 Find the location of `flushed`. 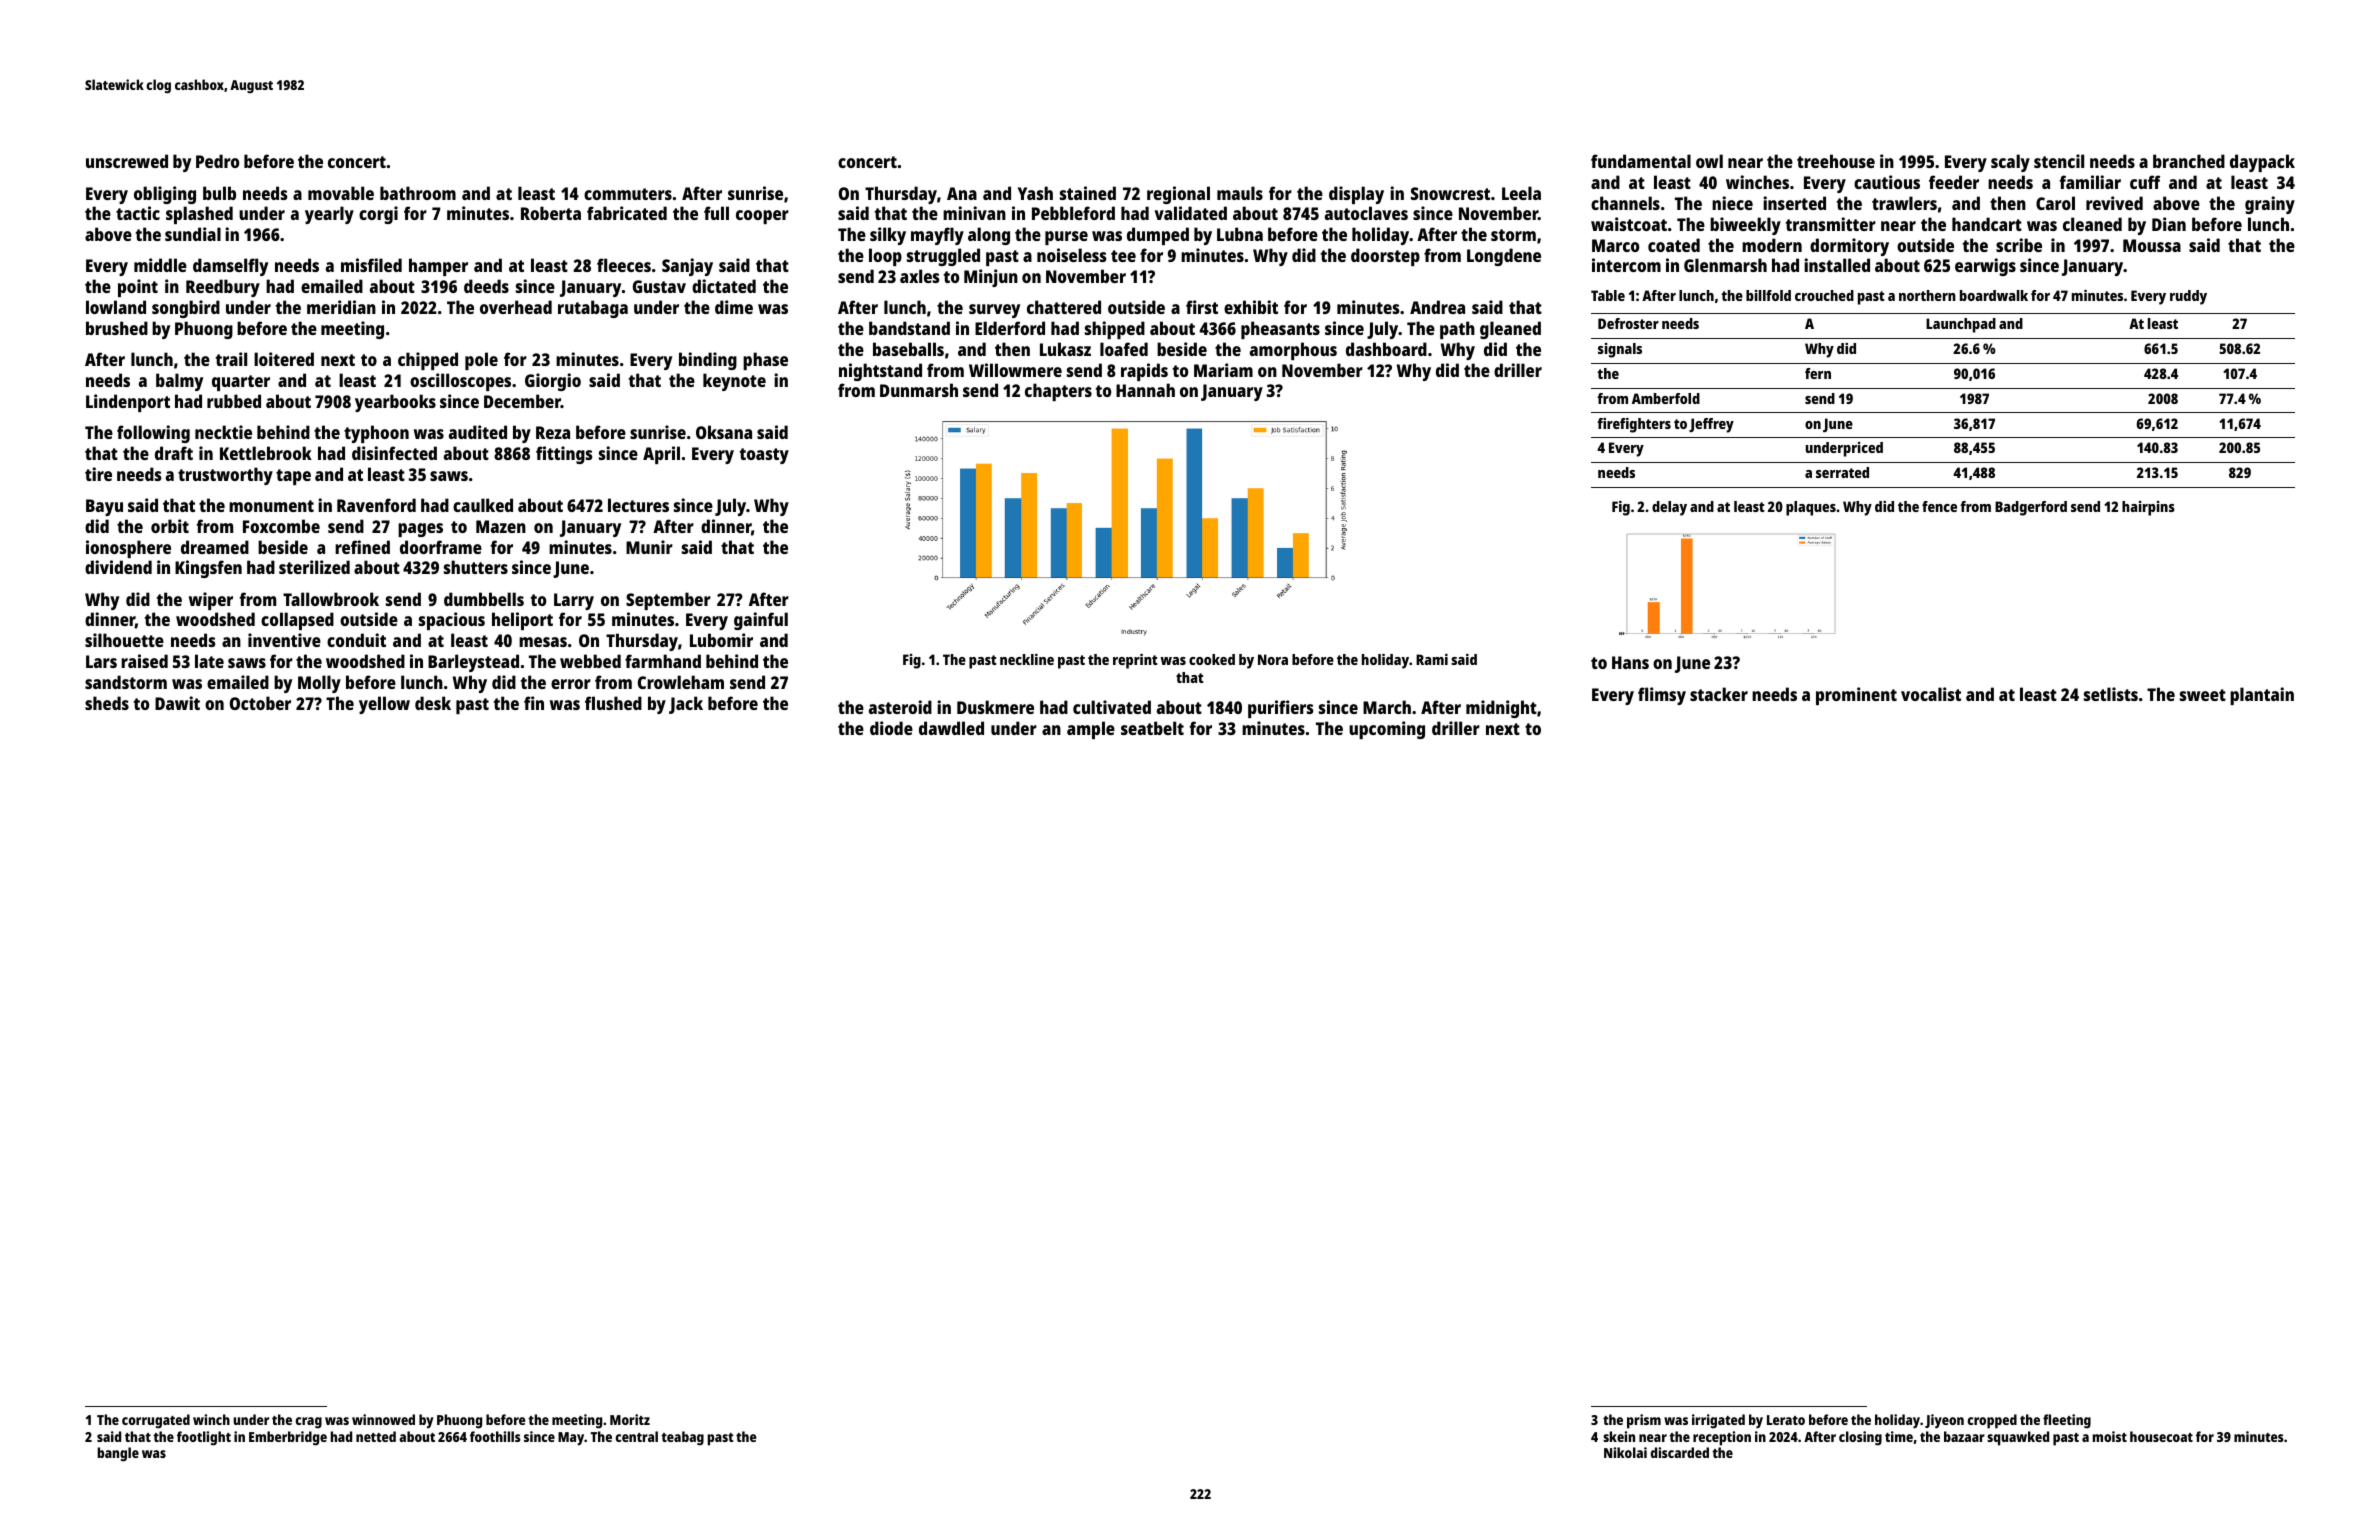

flushed is located at coordinates (613, 703).
